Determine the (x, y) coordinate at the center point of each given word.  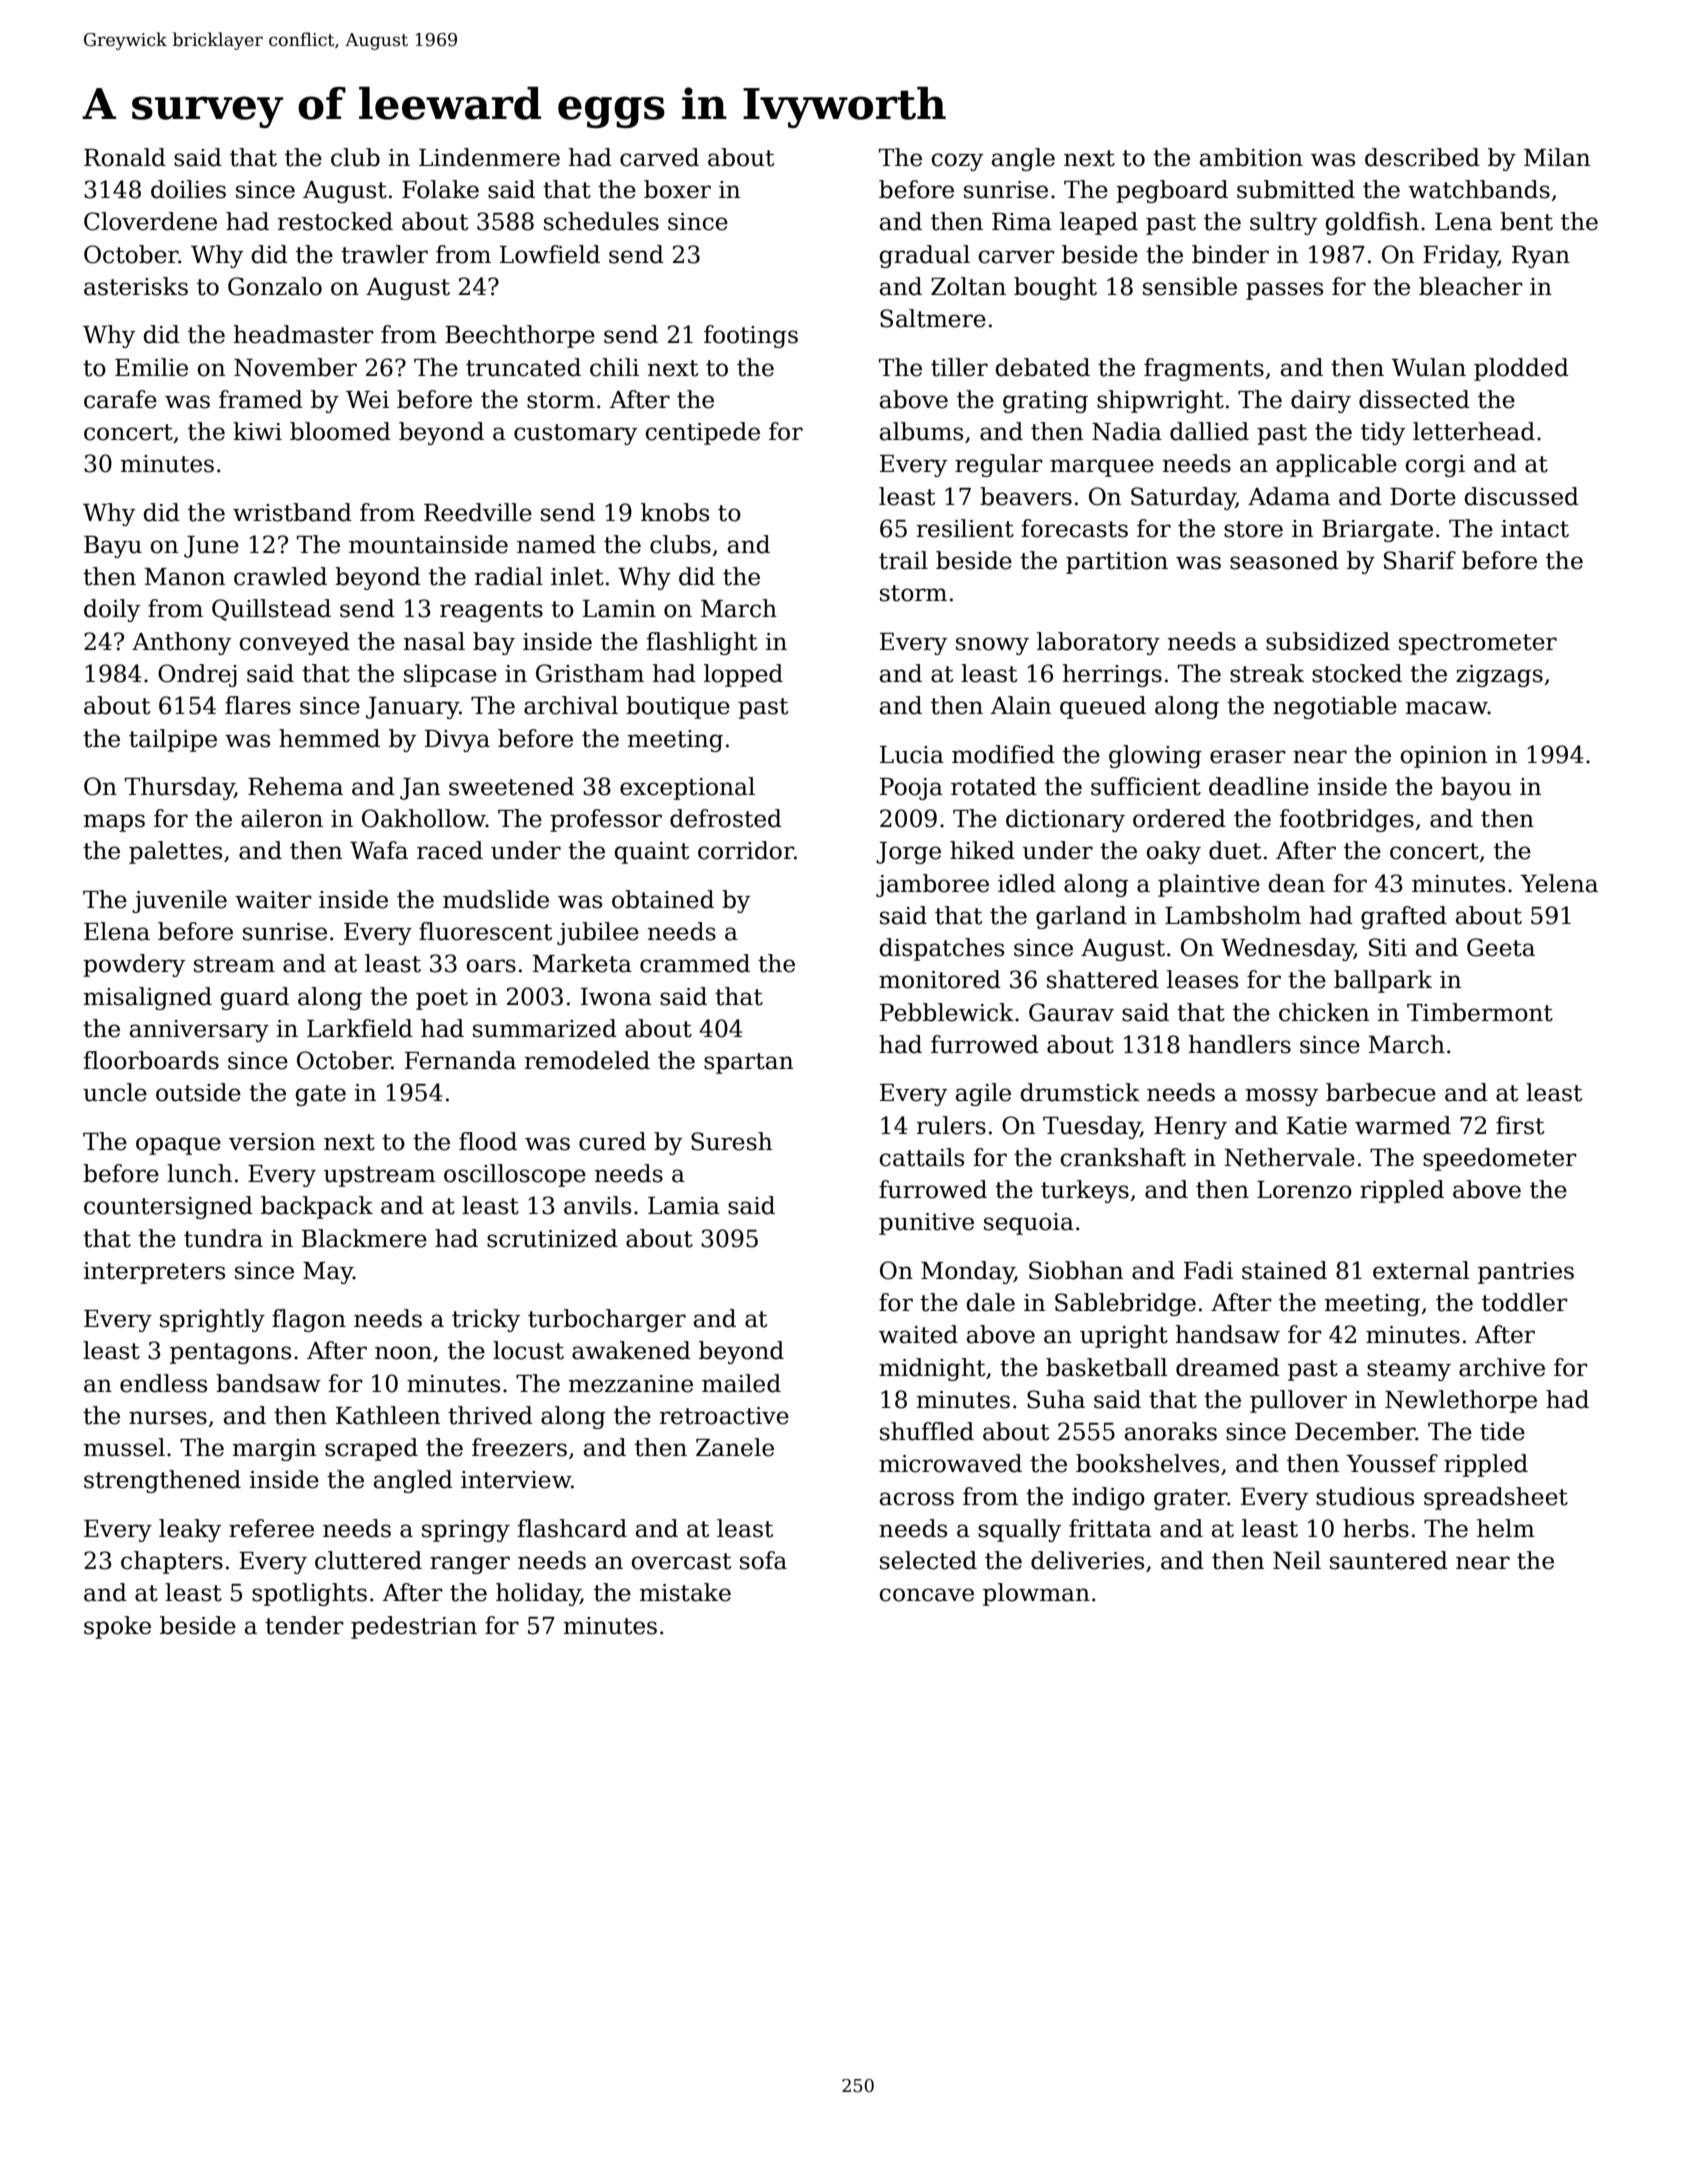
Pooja (911, 789)
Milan (1557, 157)
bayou (1476, 788)
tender (304, 1625)
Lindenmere (489, 157)
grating (1045, 402)
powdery (134, 965)
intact (1535, 529)
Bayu (113, 547)
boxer (677, 189)
